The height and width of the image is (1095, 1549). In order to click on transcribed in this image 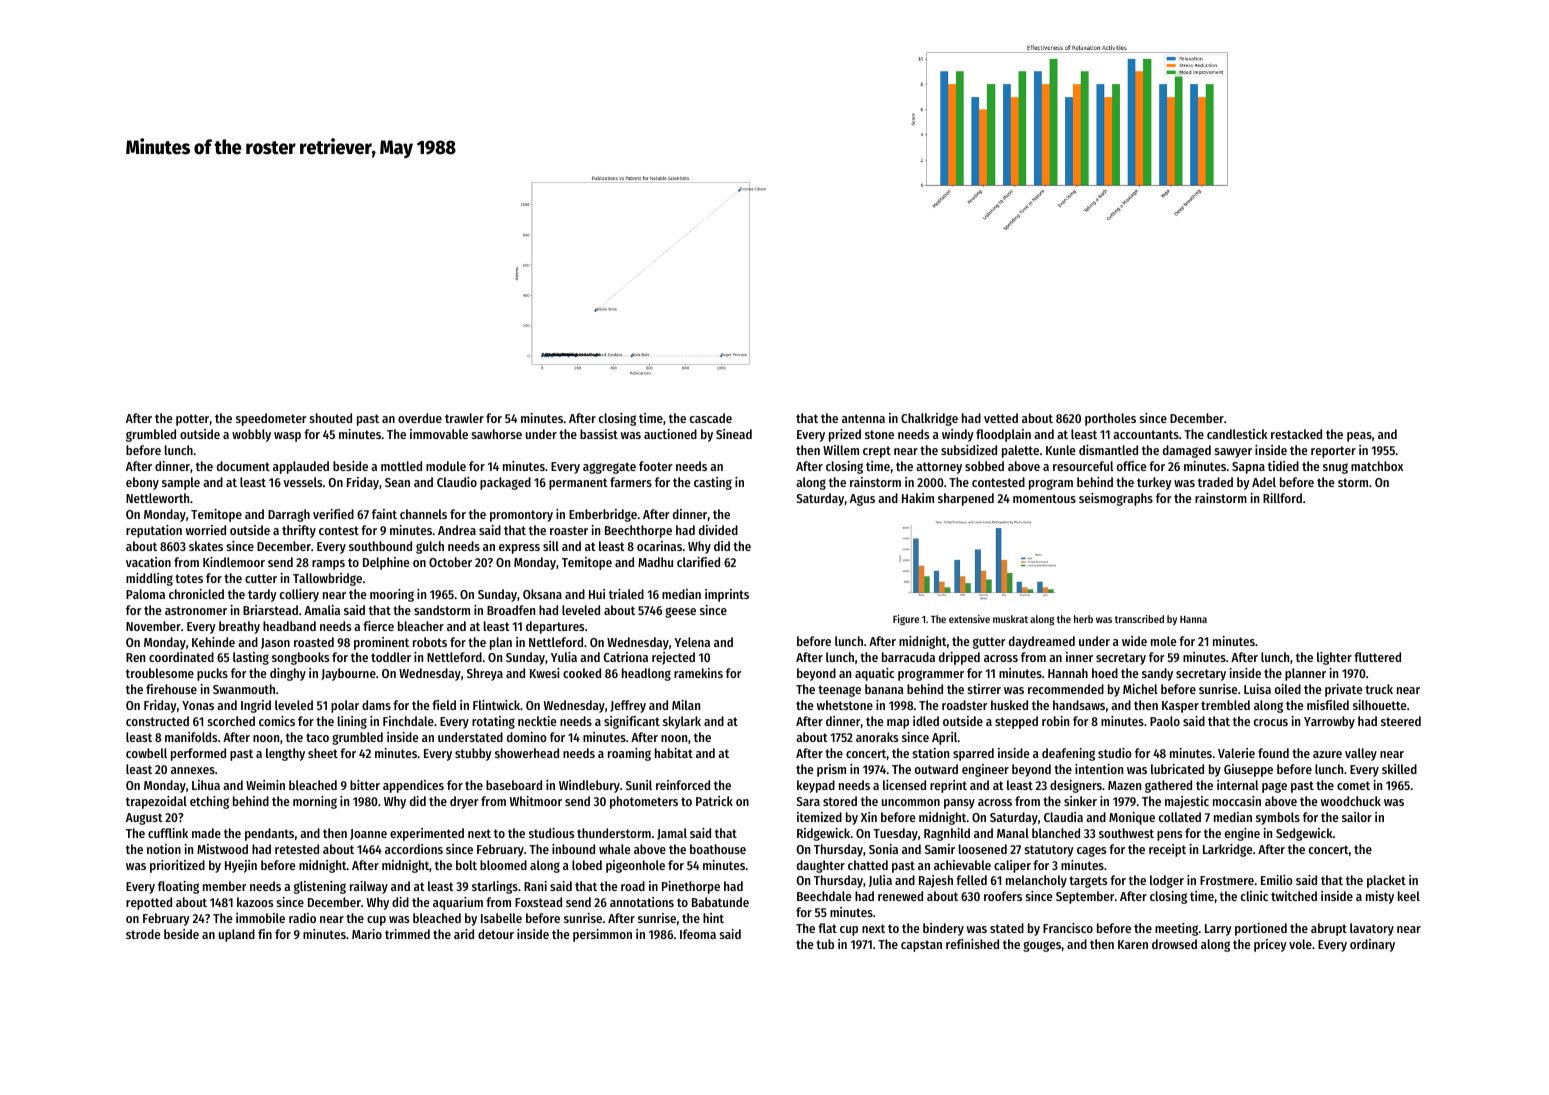, I will do `click(1139, 619)`.
